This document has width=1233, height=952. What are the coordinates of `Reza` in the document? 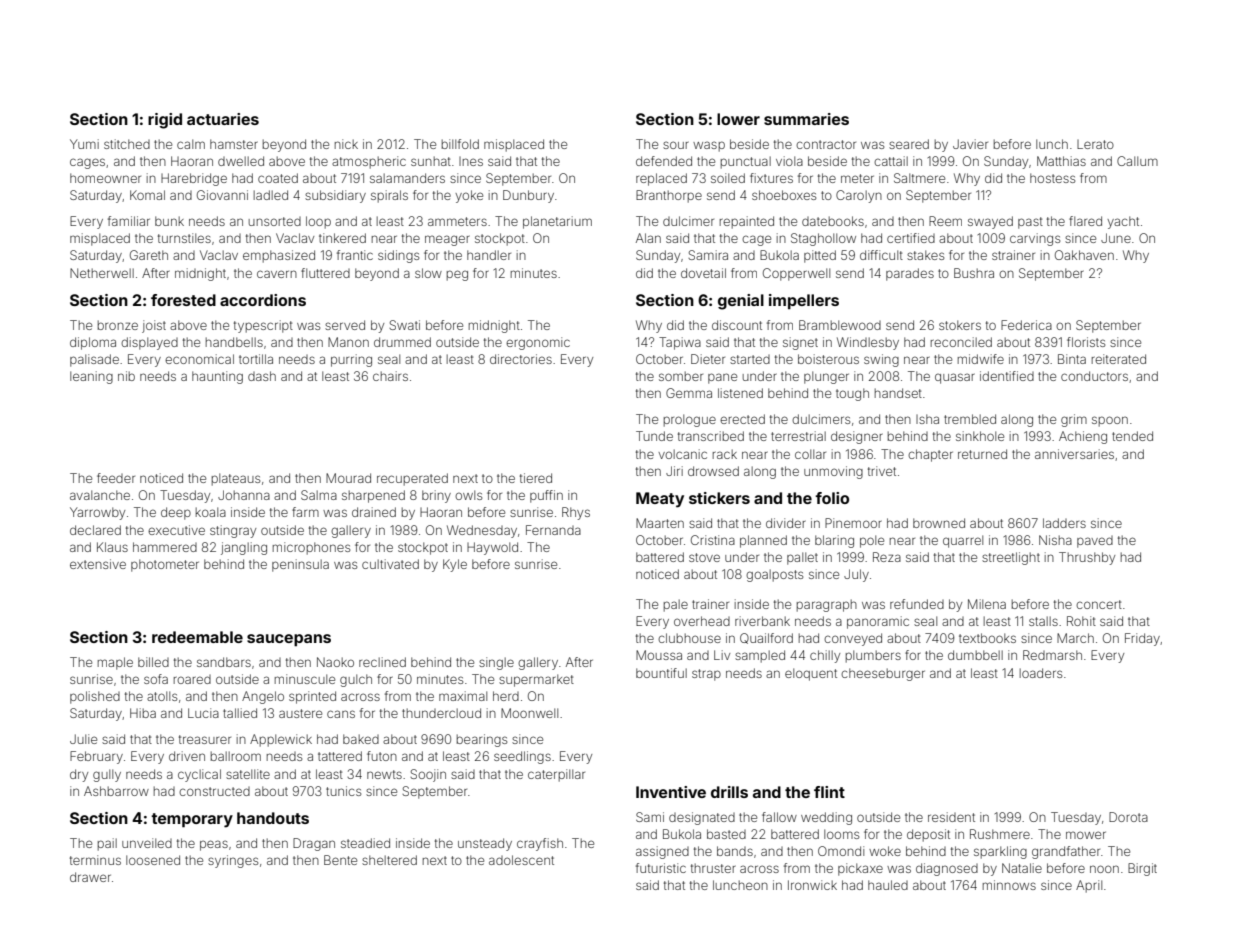 It's located at (887, 557).
